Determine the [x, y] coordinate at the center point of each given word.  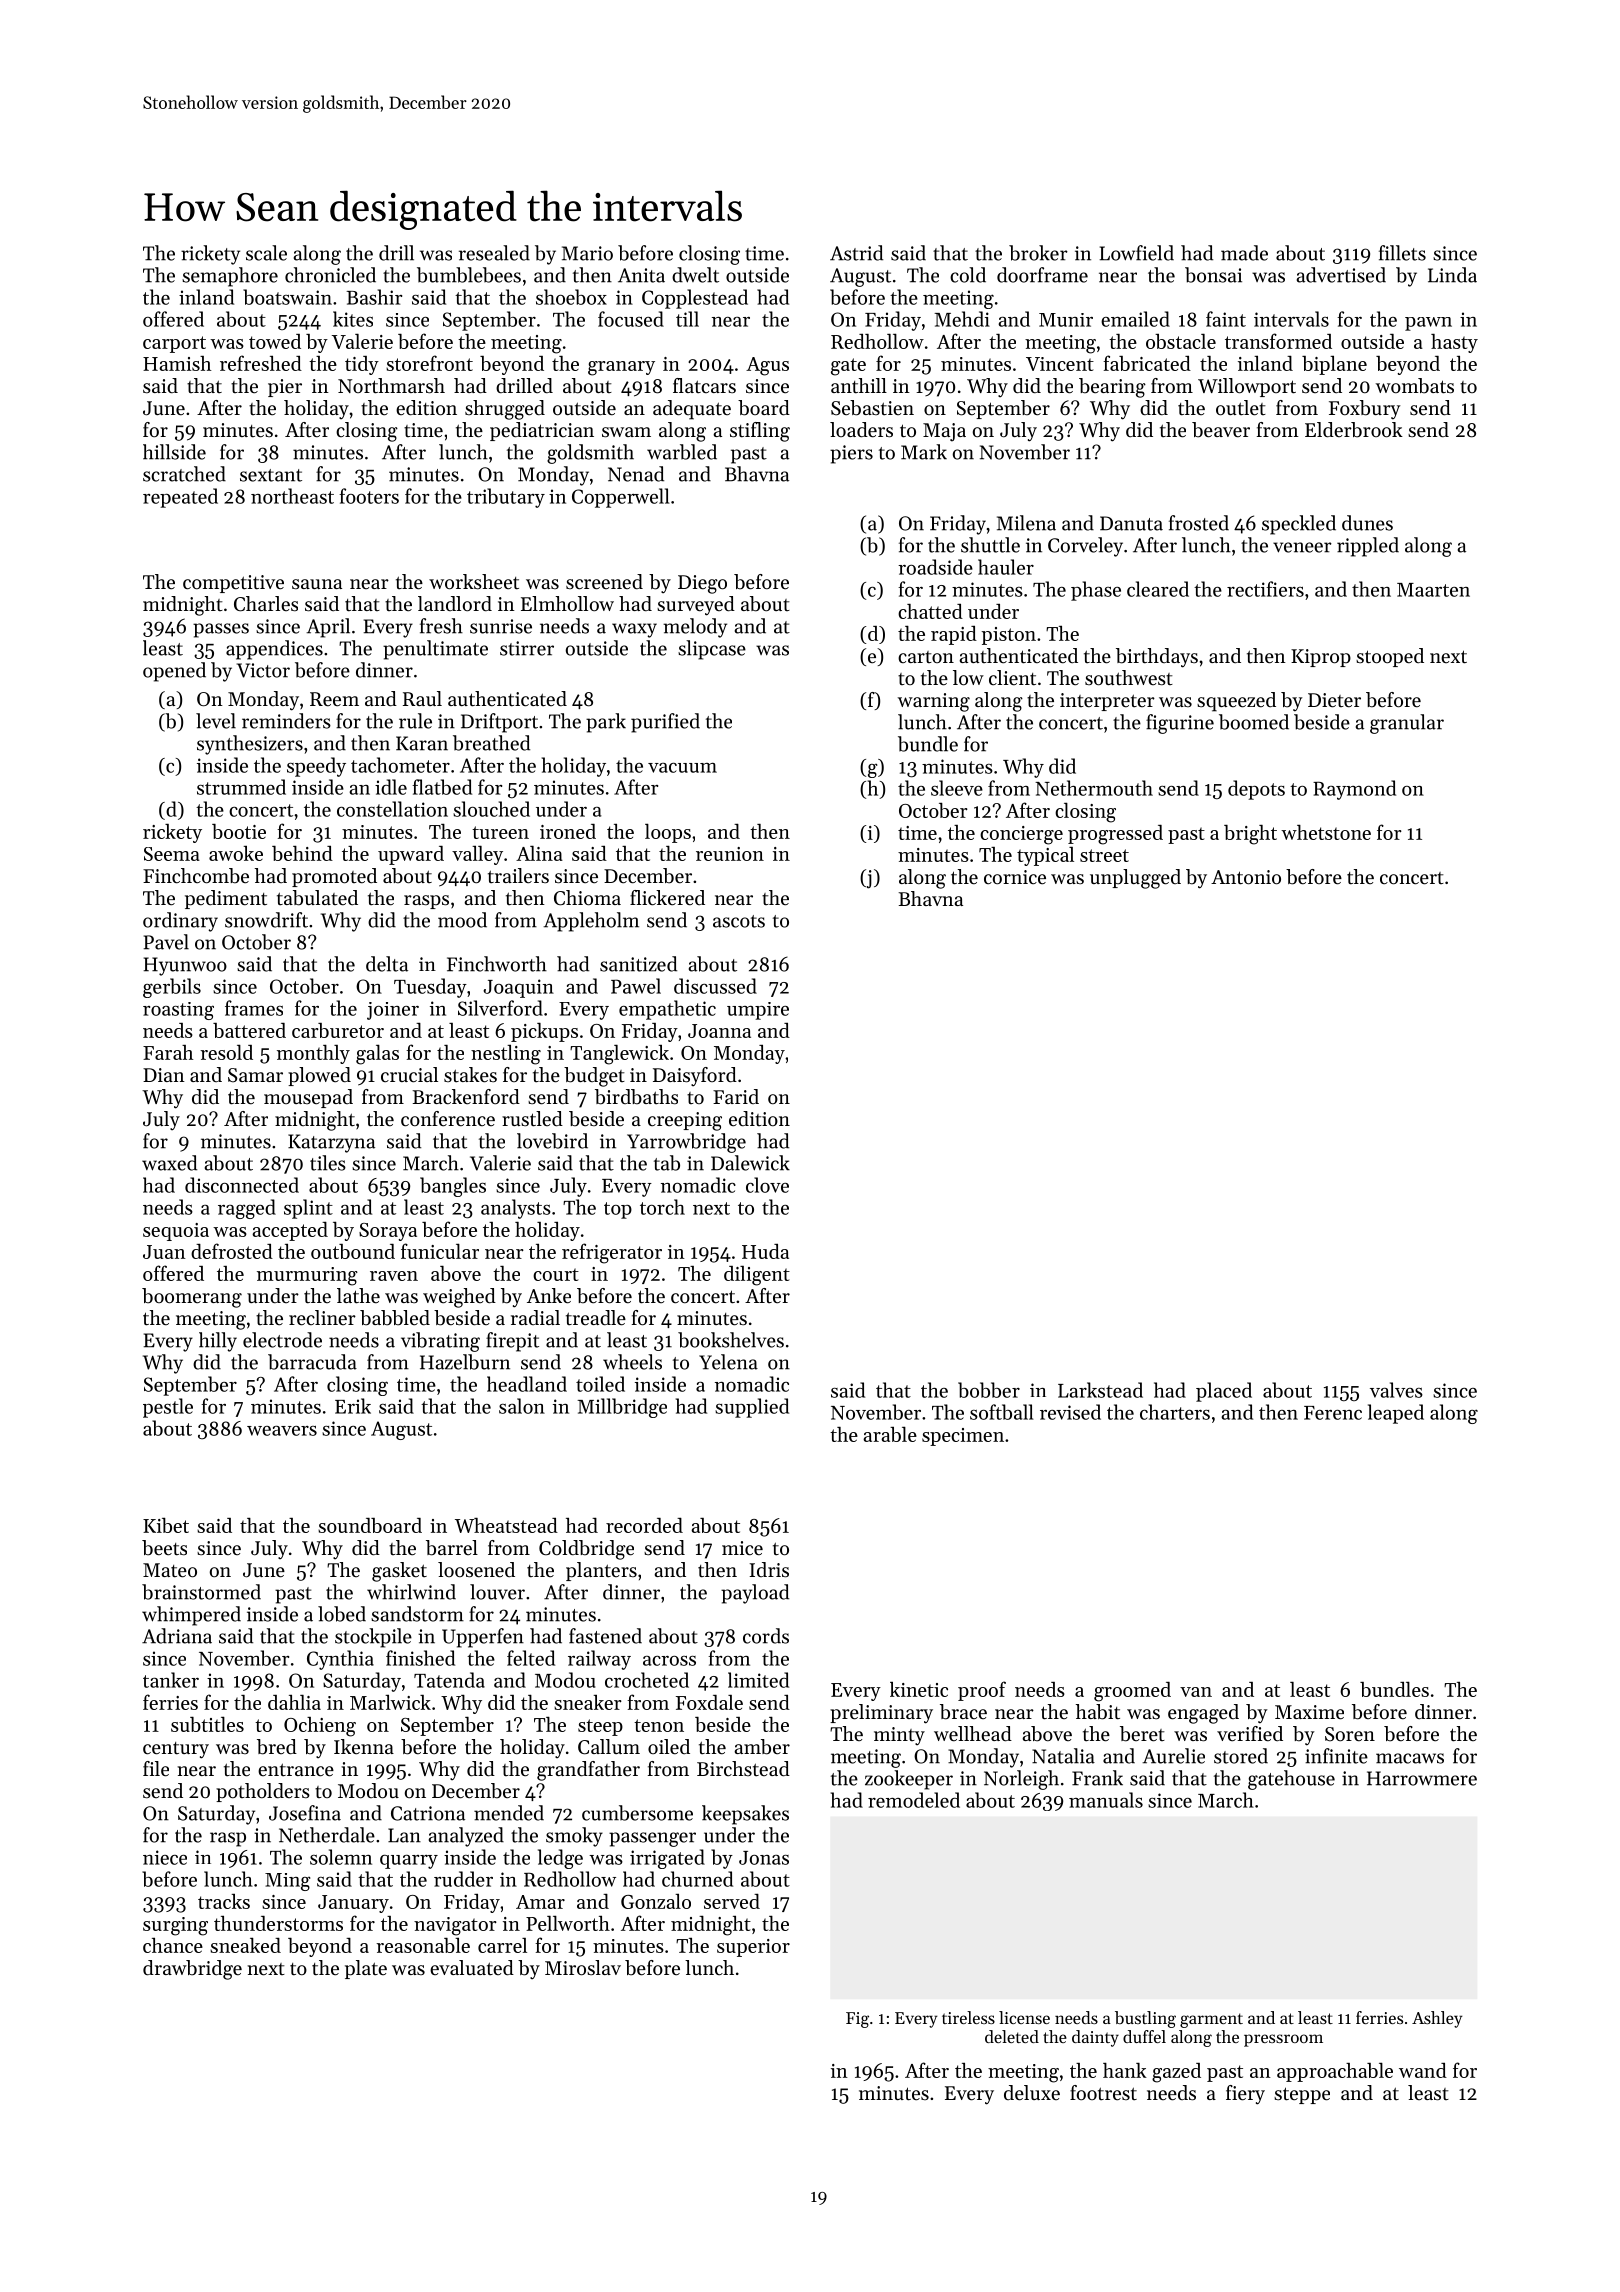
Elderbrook [1354, 430]
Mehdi [962, 319]
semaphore [230, 277]
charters [1175, 1412]
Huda [765, 1251]
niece [165, 1857]
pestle [168, 1408]
